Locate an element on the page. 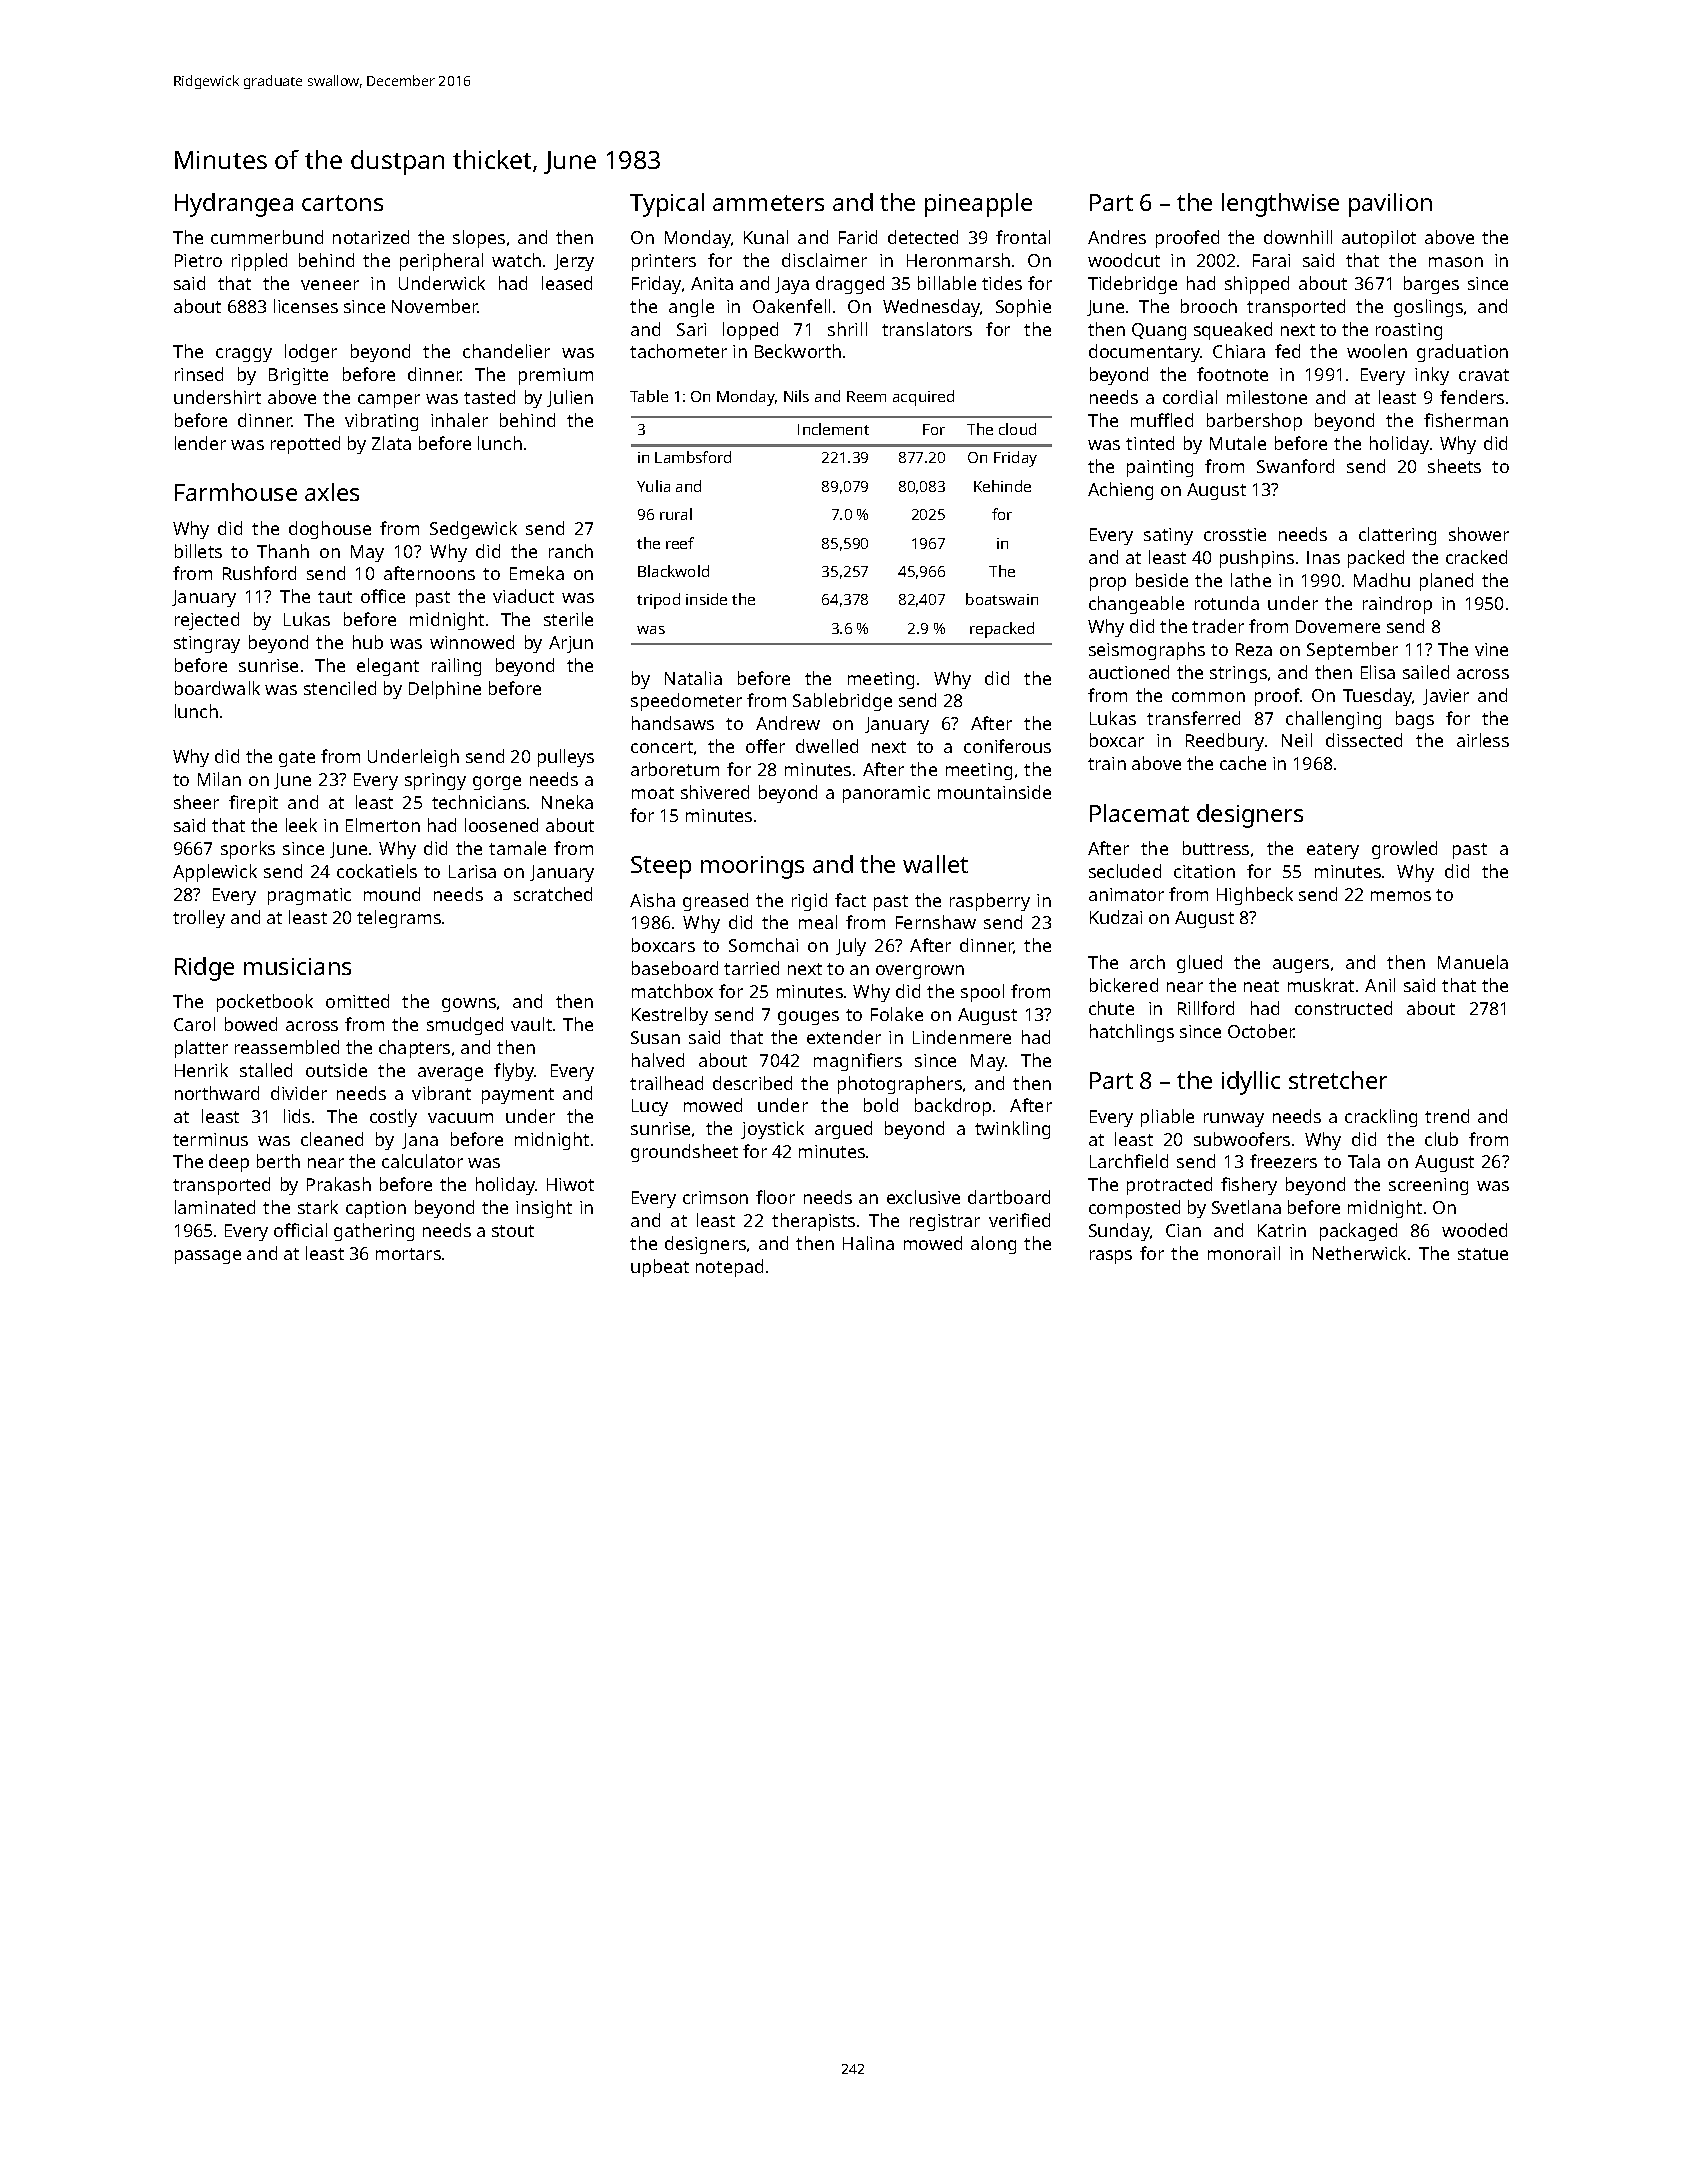  joystick is located at coordinates (772, 1130).
